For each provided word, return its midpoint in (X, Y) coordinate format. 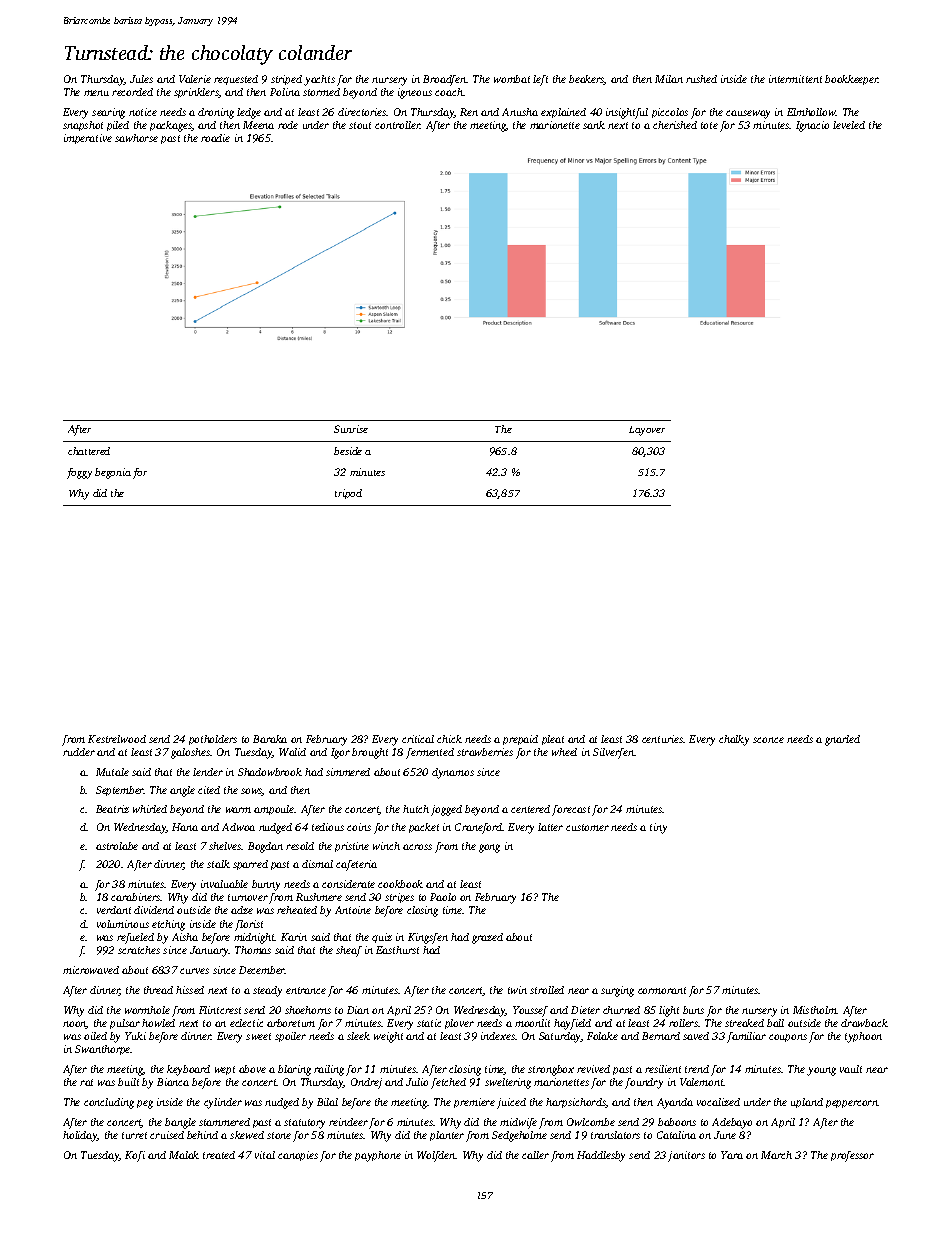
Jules (141, 79)
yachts (319, 80)
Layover (647, 431)
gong (489, 848)
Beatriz (112, 809)
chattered (89, 451)
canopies (298, 1156)
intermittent (795, 79)
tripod (348, 494)
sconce (768, 740)
